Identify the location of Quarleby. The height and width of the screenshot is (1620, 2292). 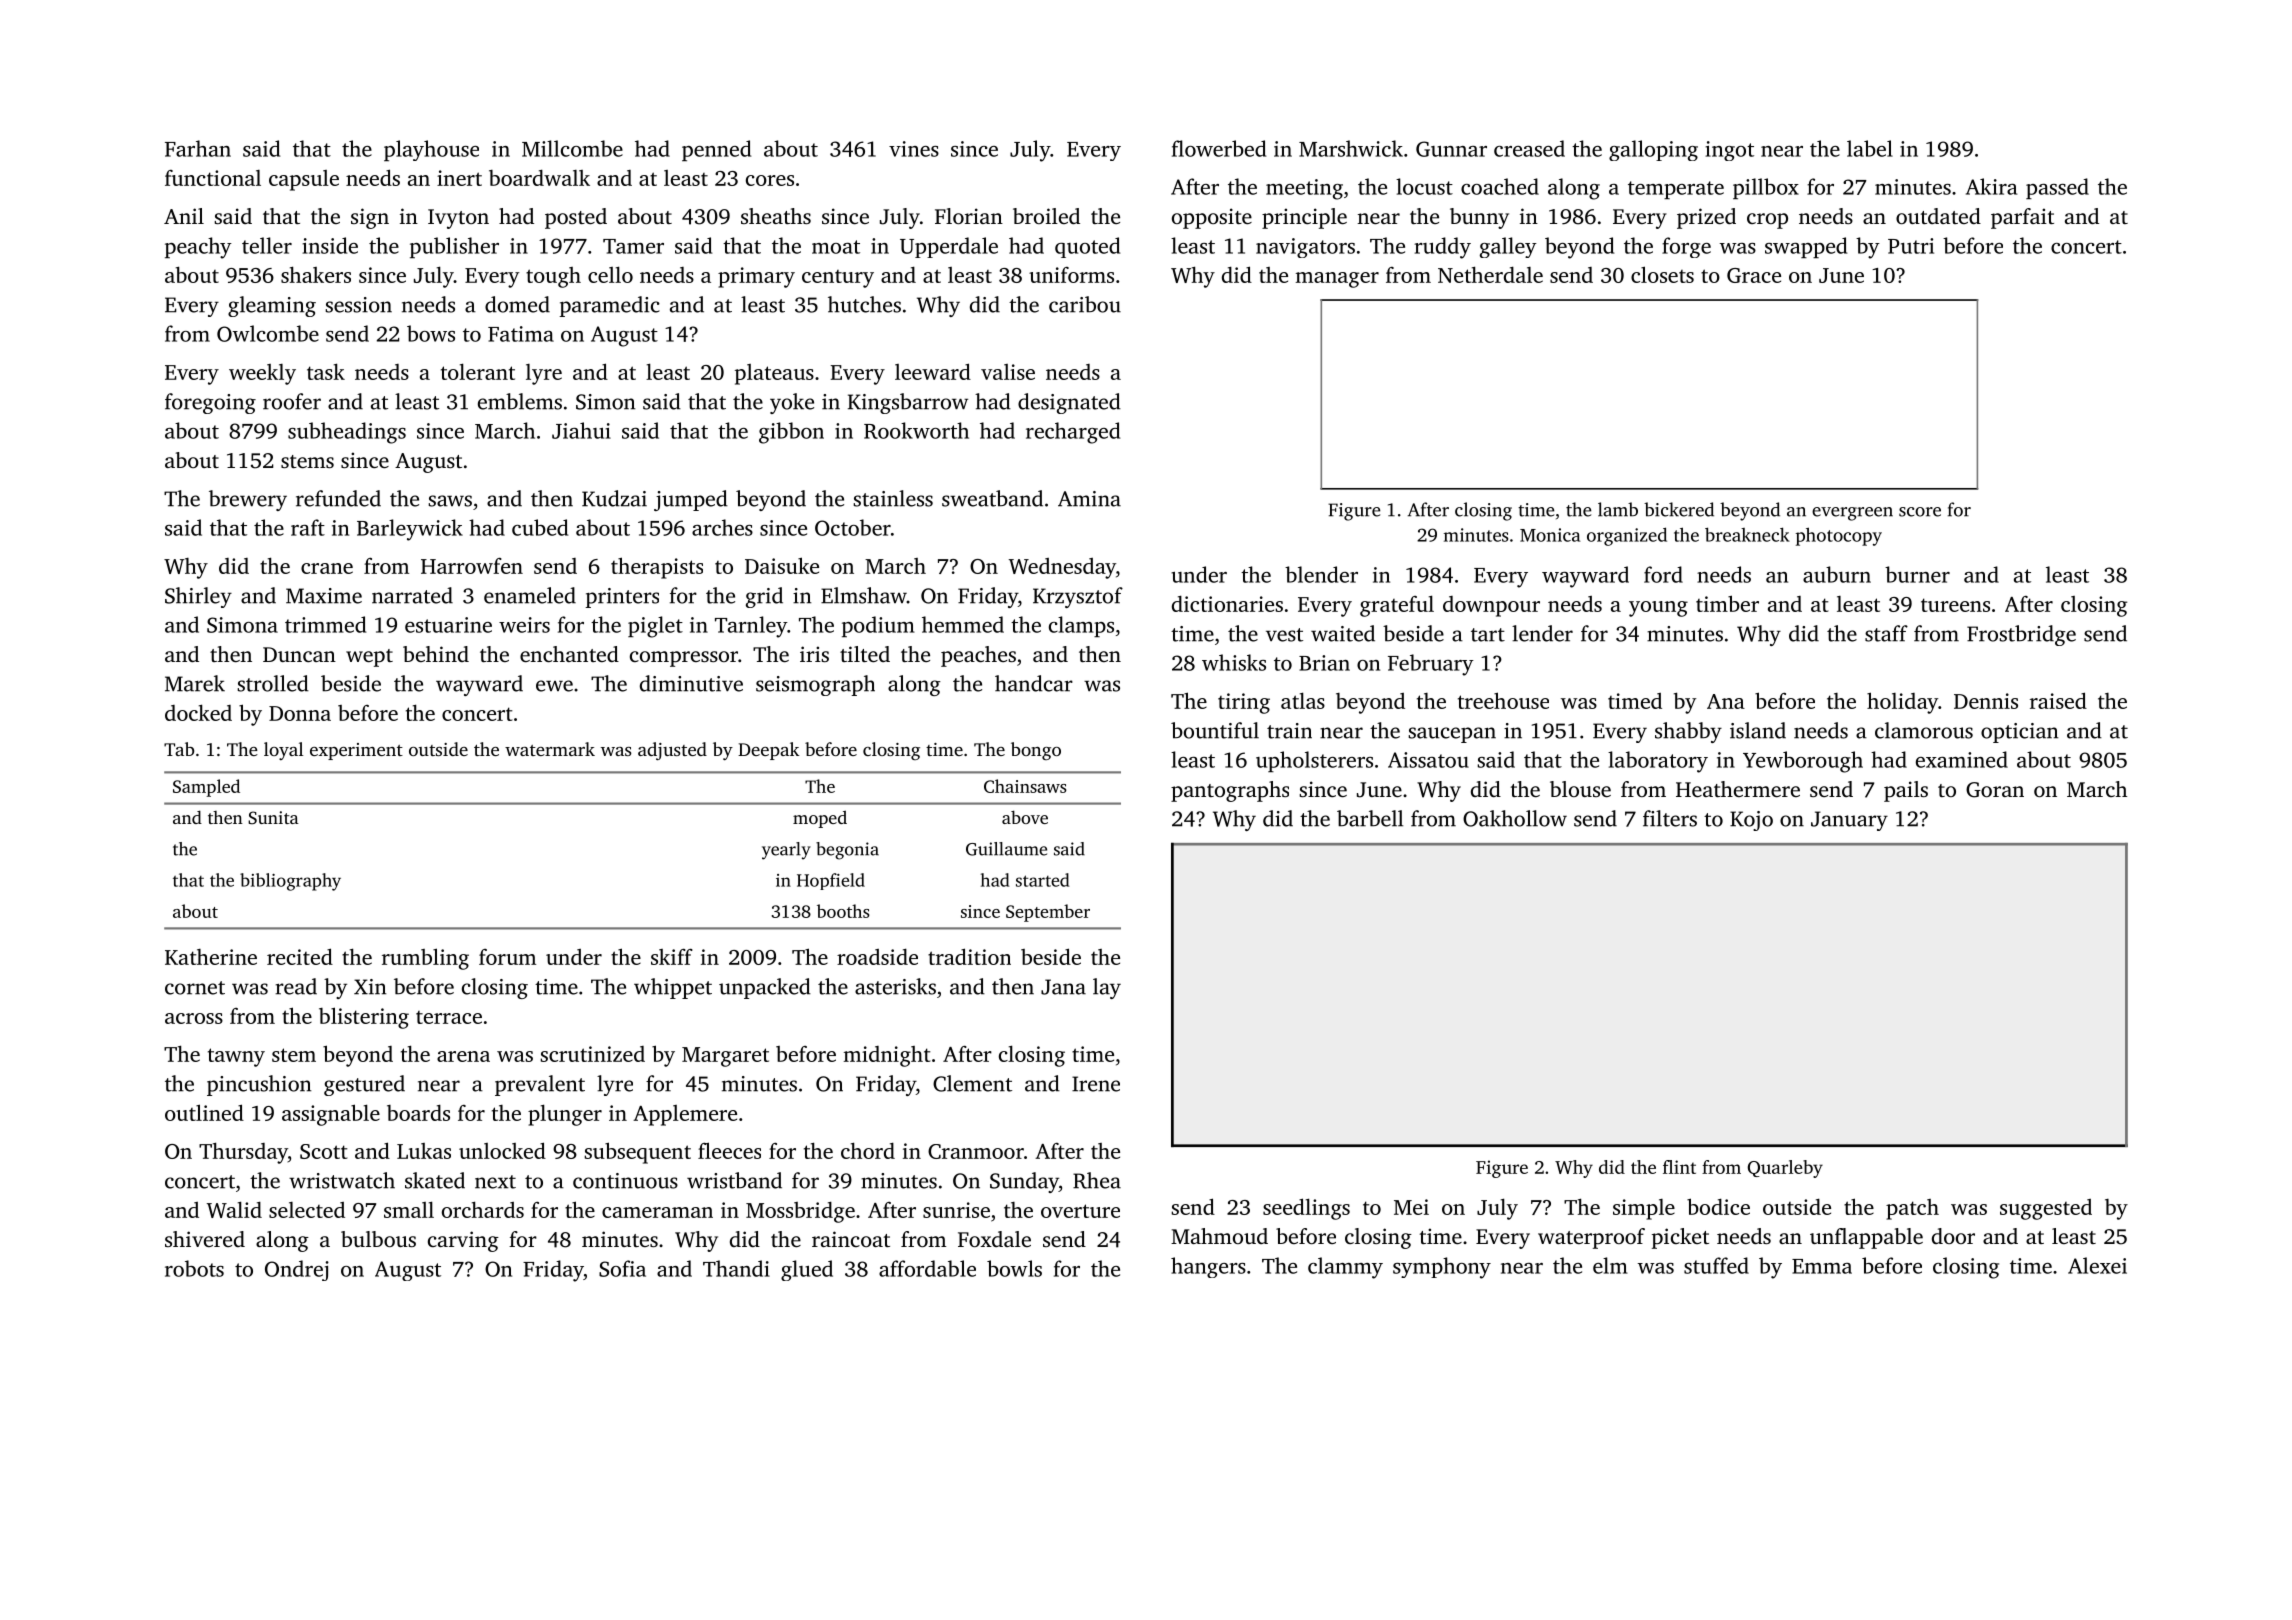
(1785, 1169).
